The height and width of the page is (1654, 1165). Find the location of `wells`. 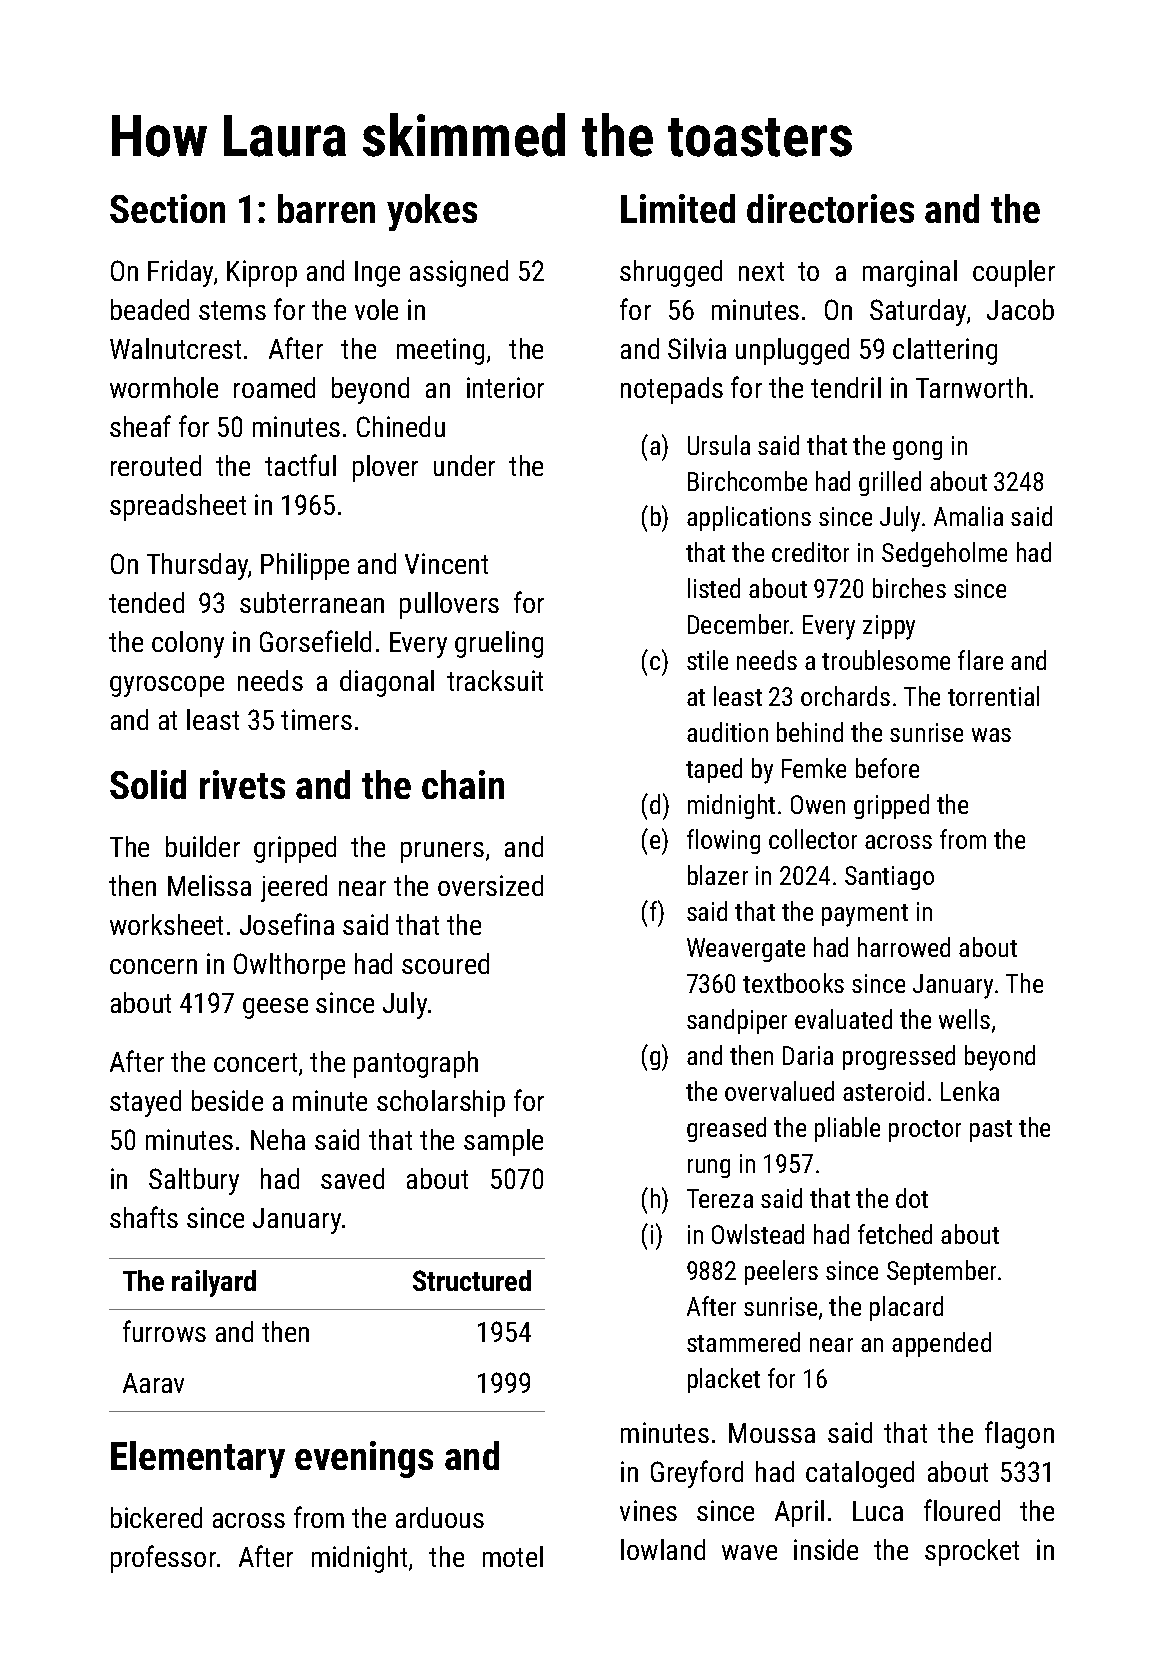

wells is located at coordinates (964, 1019).
